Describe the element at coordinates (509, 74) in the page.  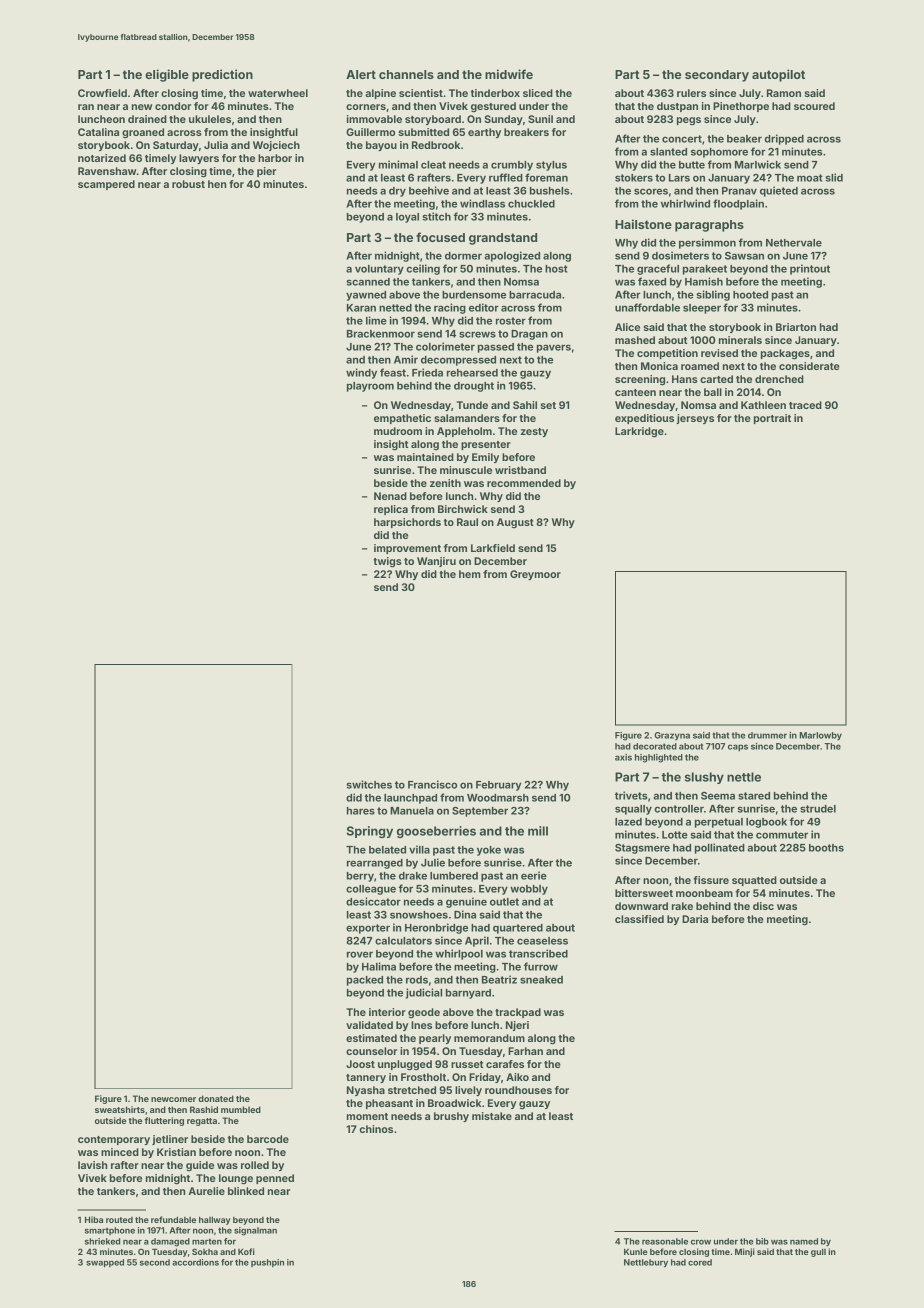
I see `midwife` at that location.
